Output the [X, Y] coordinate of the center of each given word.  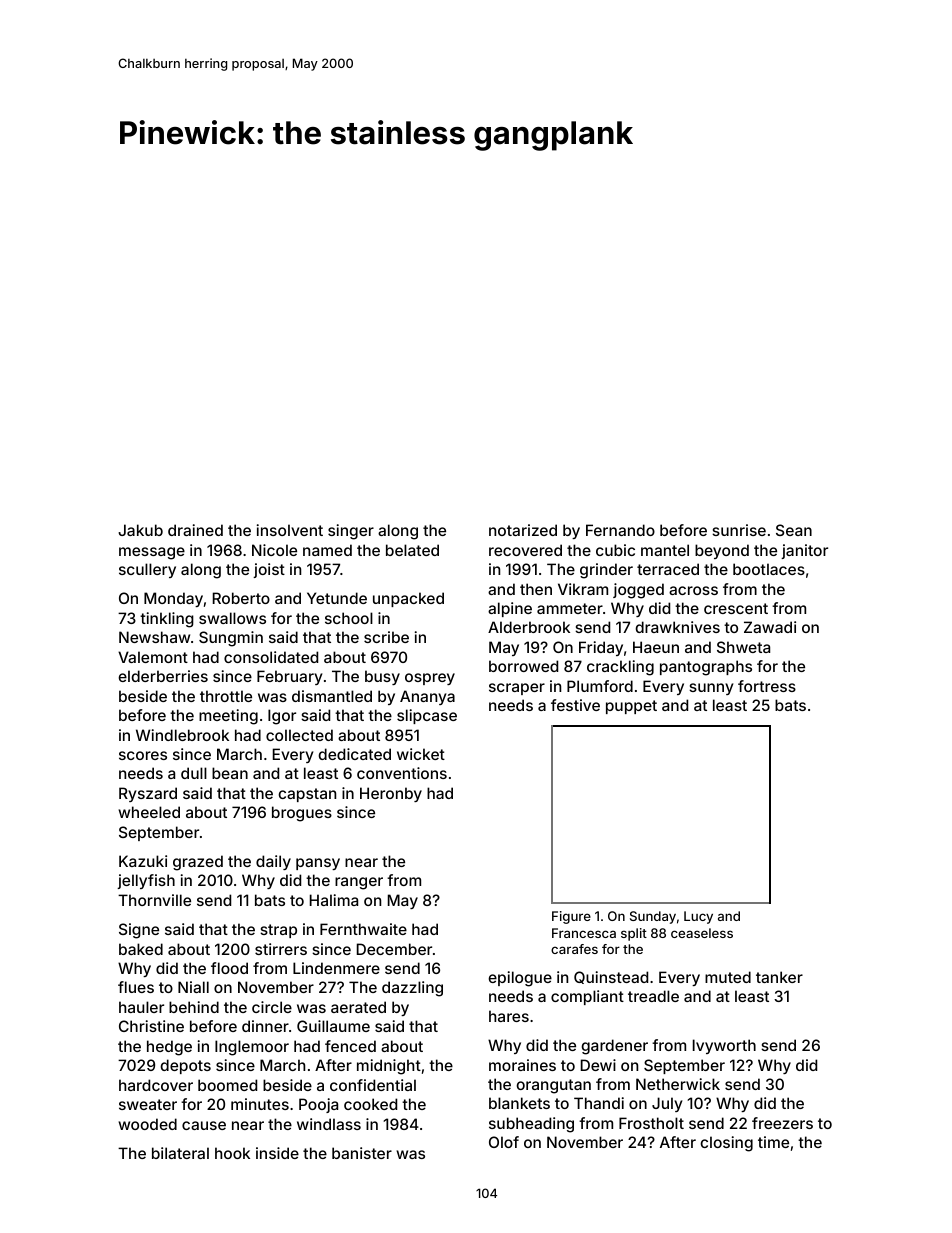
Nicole [274, 550]
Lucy [698, 917]
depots [185, 1066]
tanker [779, 977]
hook [232, 1153]
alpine [510, 609]
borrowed [523, 666]
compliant [587, 997]
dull [194, 773]
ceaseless [702, 933]
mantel [665, 550]
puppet [631, 707]
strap [278, 931]
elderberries [163, 676]
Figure [571, 917]
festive [575, 705]
